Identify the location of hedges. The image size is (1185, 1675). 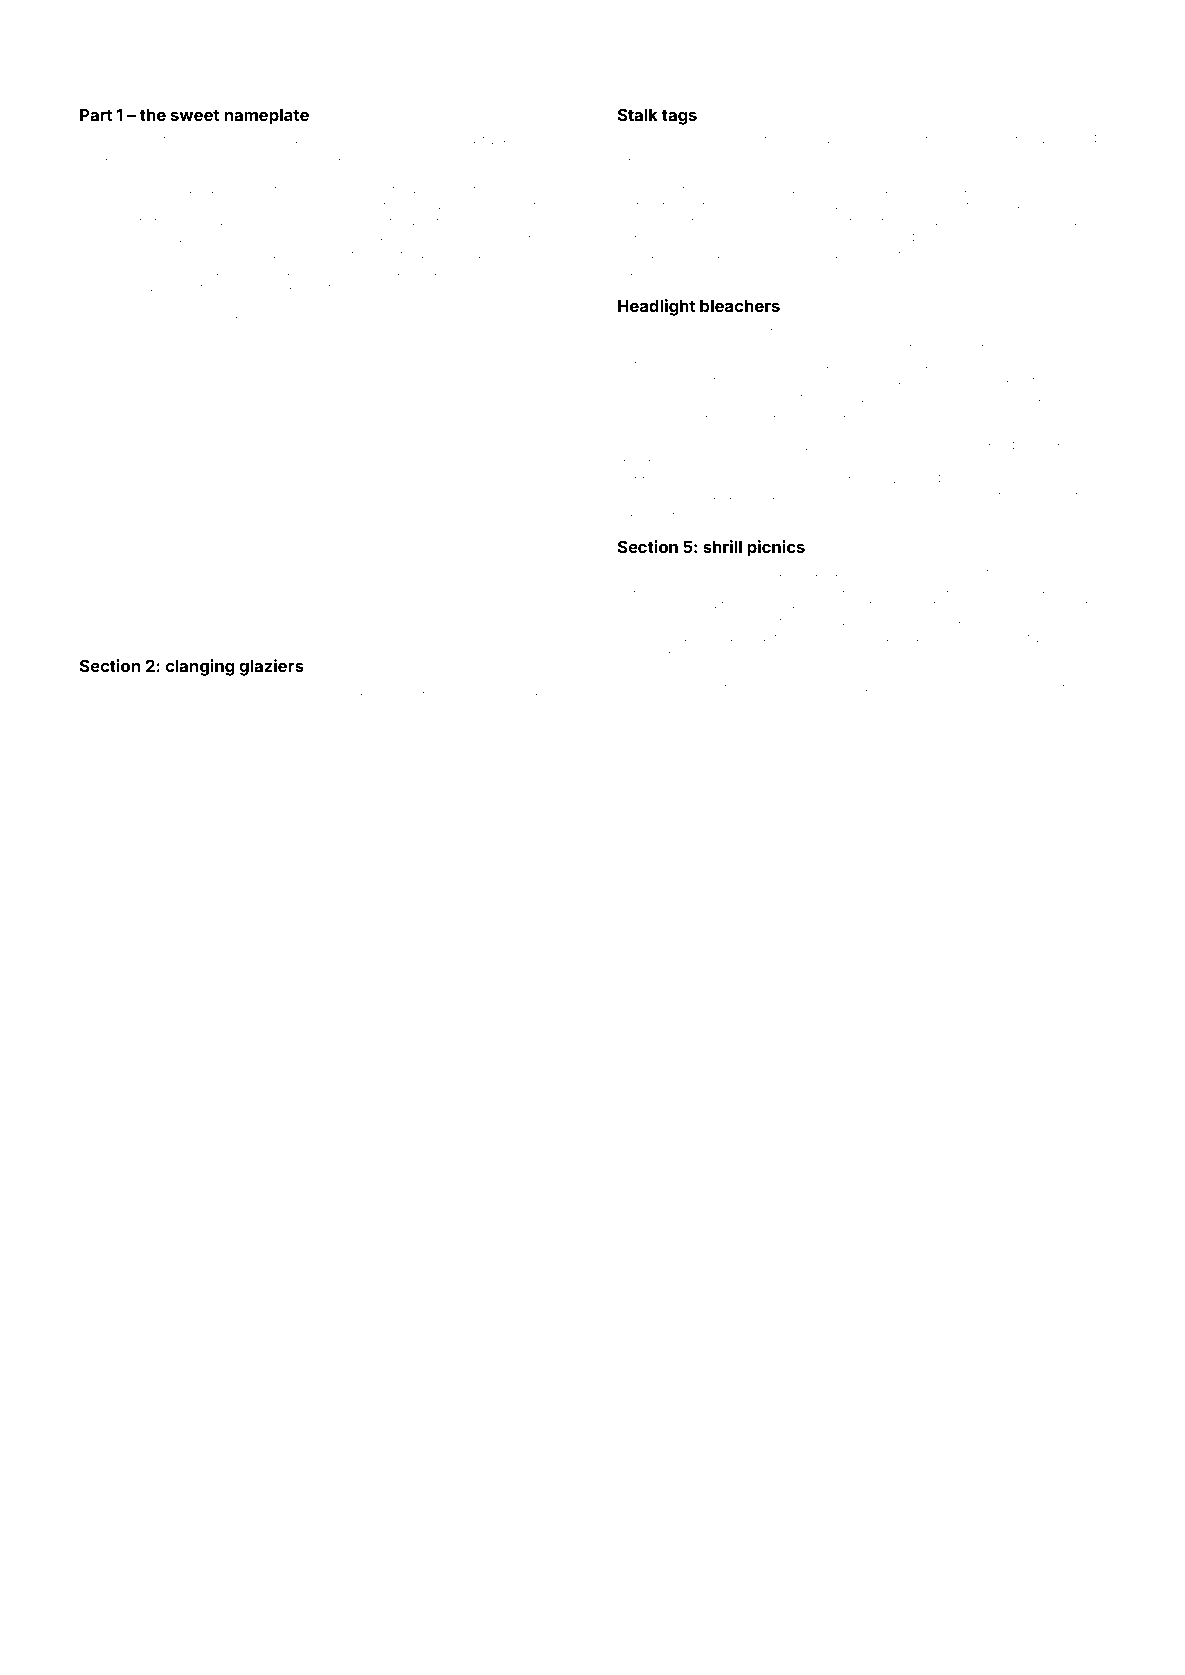
(1080, 590).
